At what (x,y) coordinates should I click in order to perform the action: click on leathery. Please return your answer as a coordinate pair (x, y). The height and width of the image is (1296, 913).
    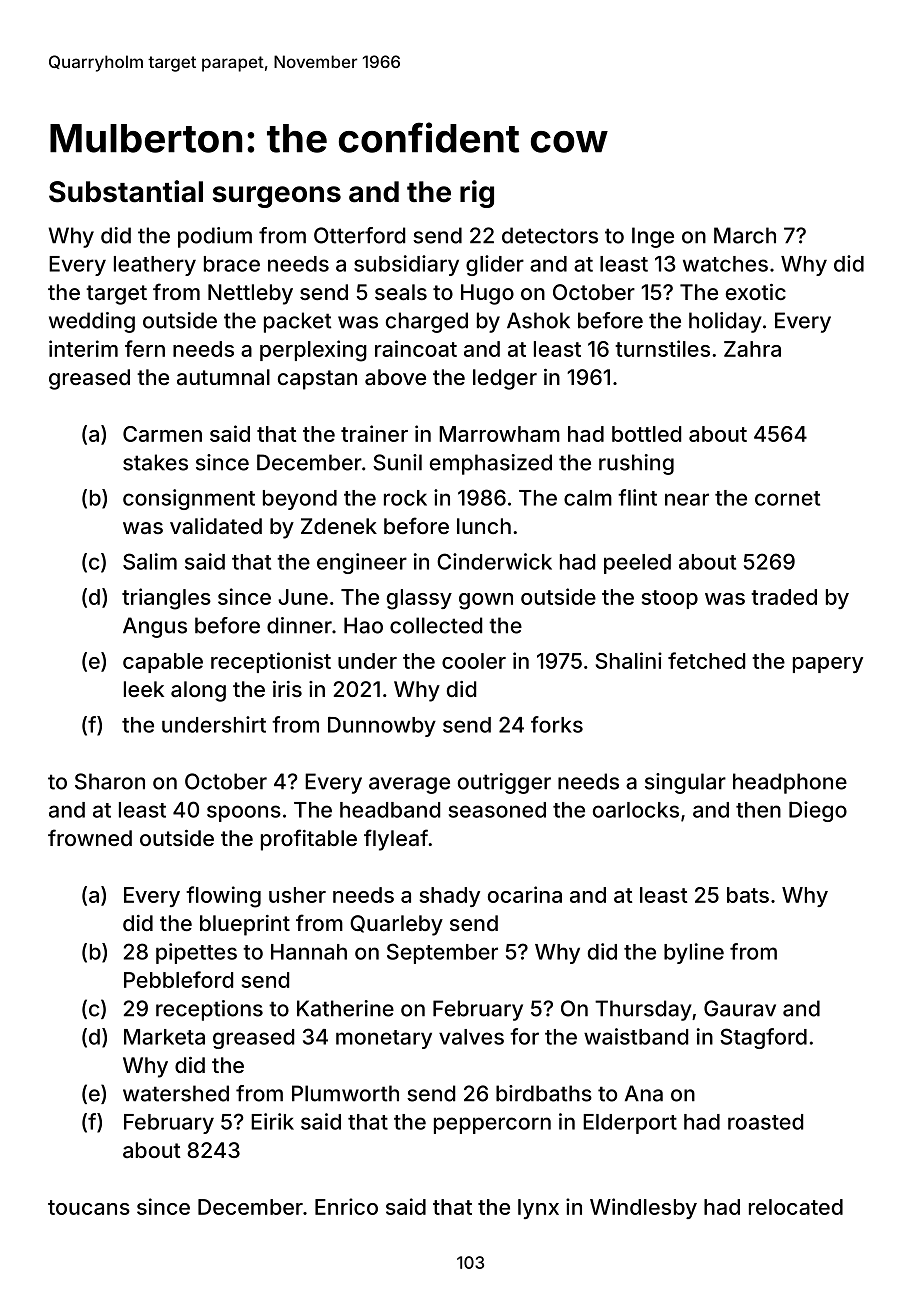
    Looking at the image, I should click on (155, 266).
